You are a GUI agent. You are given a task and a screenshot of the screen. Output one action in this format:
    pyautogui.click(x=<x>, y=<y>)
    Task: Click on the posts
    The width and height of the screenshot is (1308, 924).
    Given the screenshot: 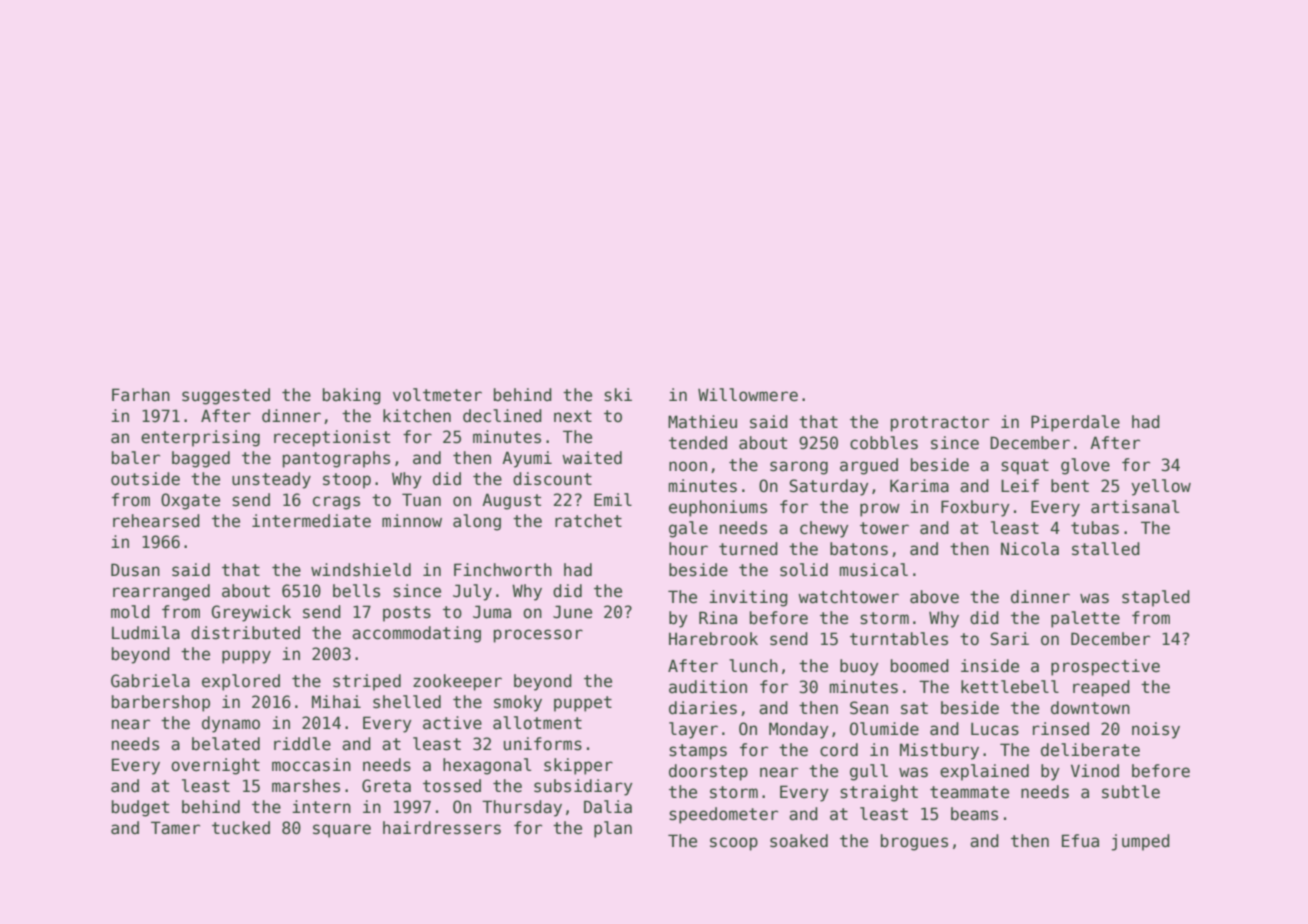 What is the action you would take?
    pyautogui.click(x=407, y=614)
